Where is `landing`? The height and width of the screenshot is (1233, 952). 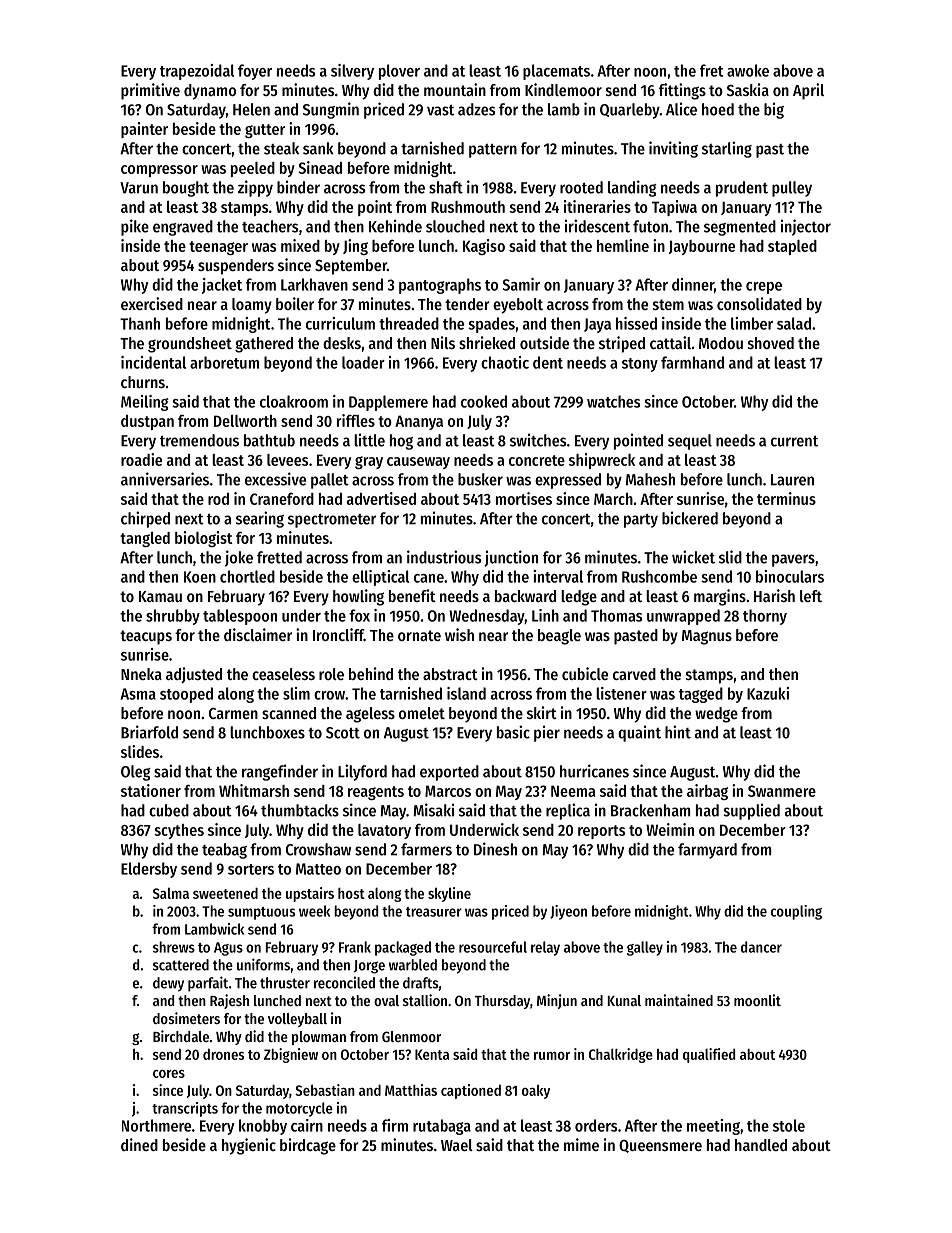
landing is located at coordinates (632, 188).
